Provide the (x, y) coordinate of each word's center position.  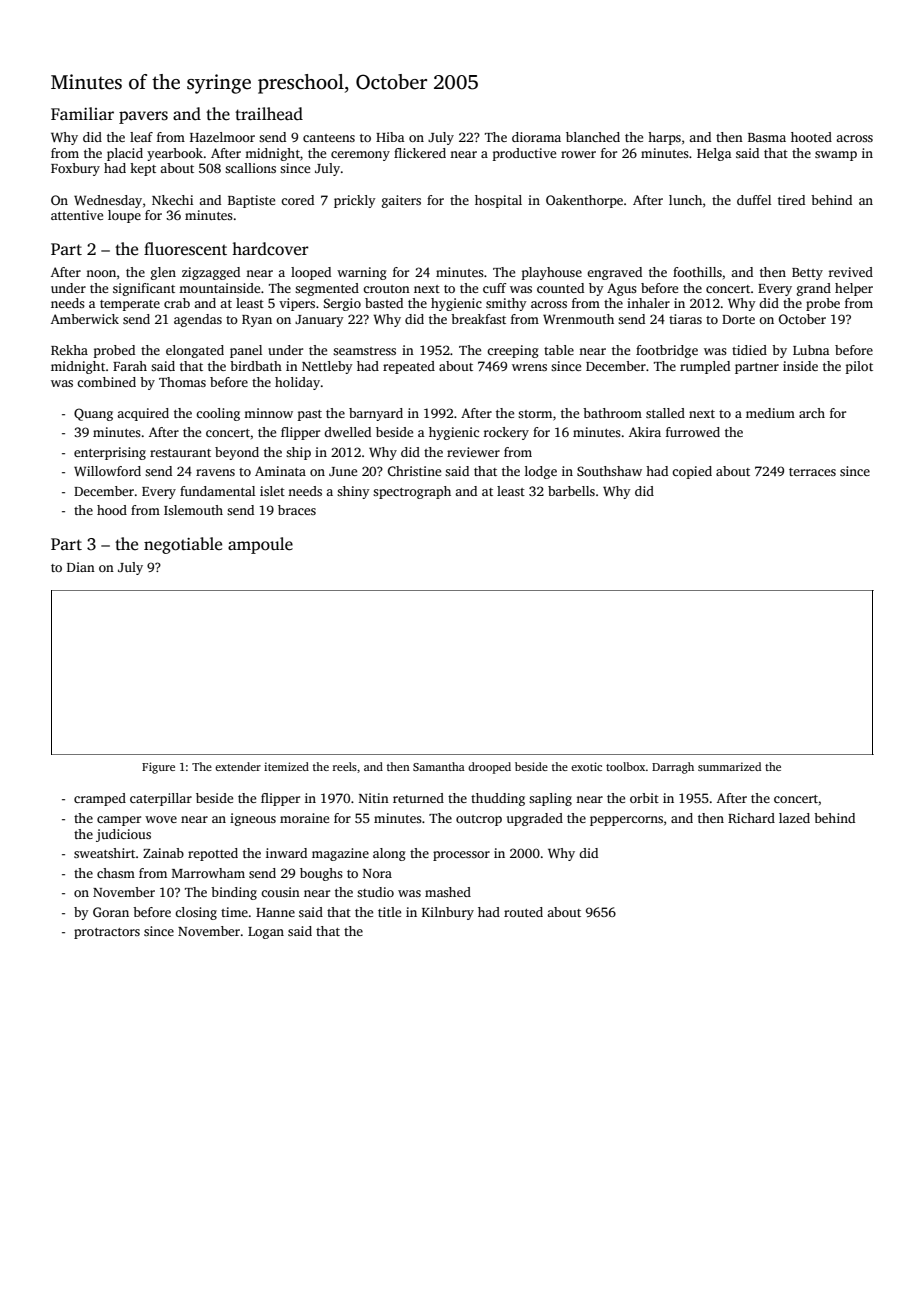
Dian (81, 567)
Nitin (374, 798)
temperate (130, 305)
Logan (266, 933)
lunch (685, 200)
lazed (794, 818)
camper (119, 821)
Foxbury (75, 169)
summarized (729, 766)
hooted (811, 137)
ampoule (260, 545)
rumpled (705, 367)
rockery (506, 433)
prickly (355, 201)
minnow (268, 413)
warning (362, 273)
